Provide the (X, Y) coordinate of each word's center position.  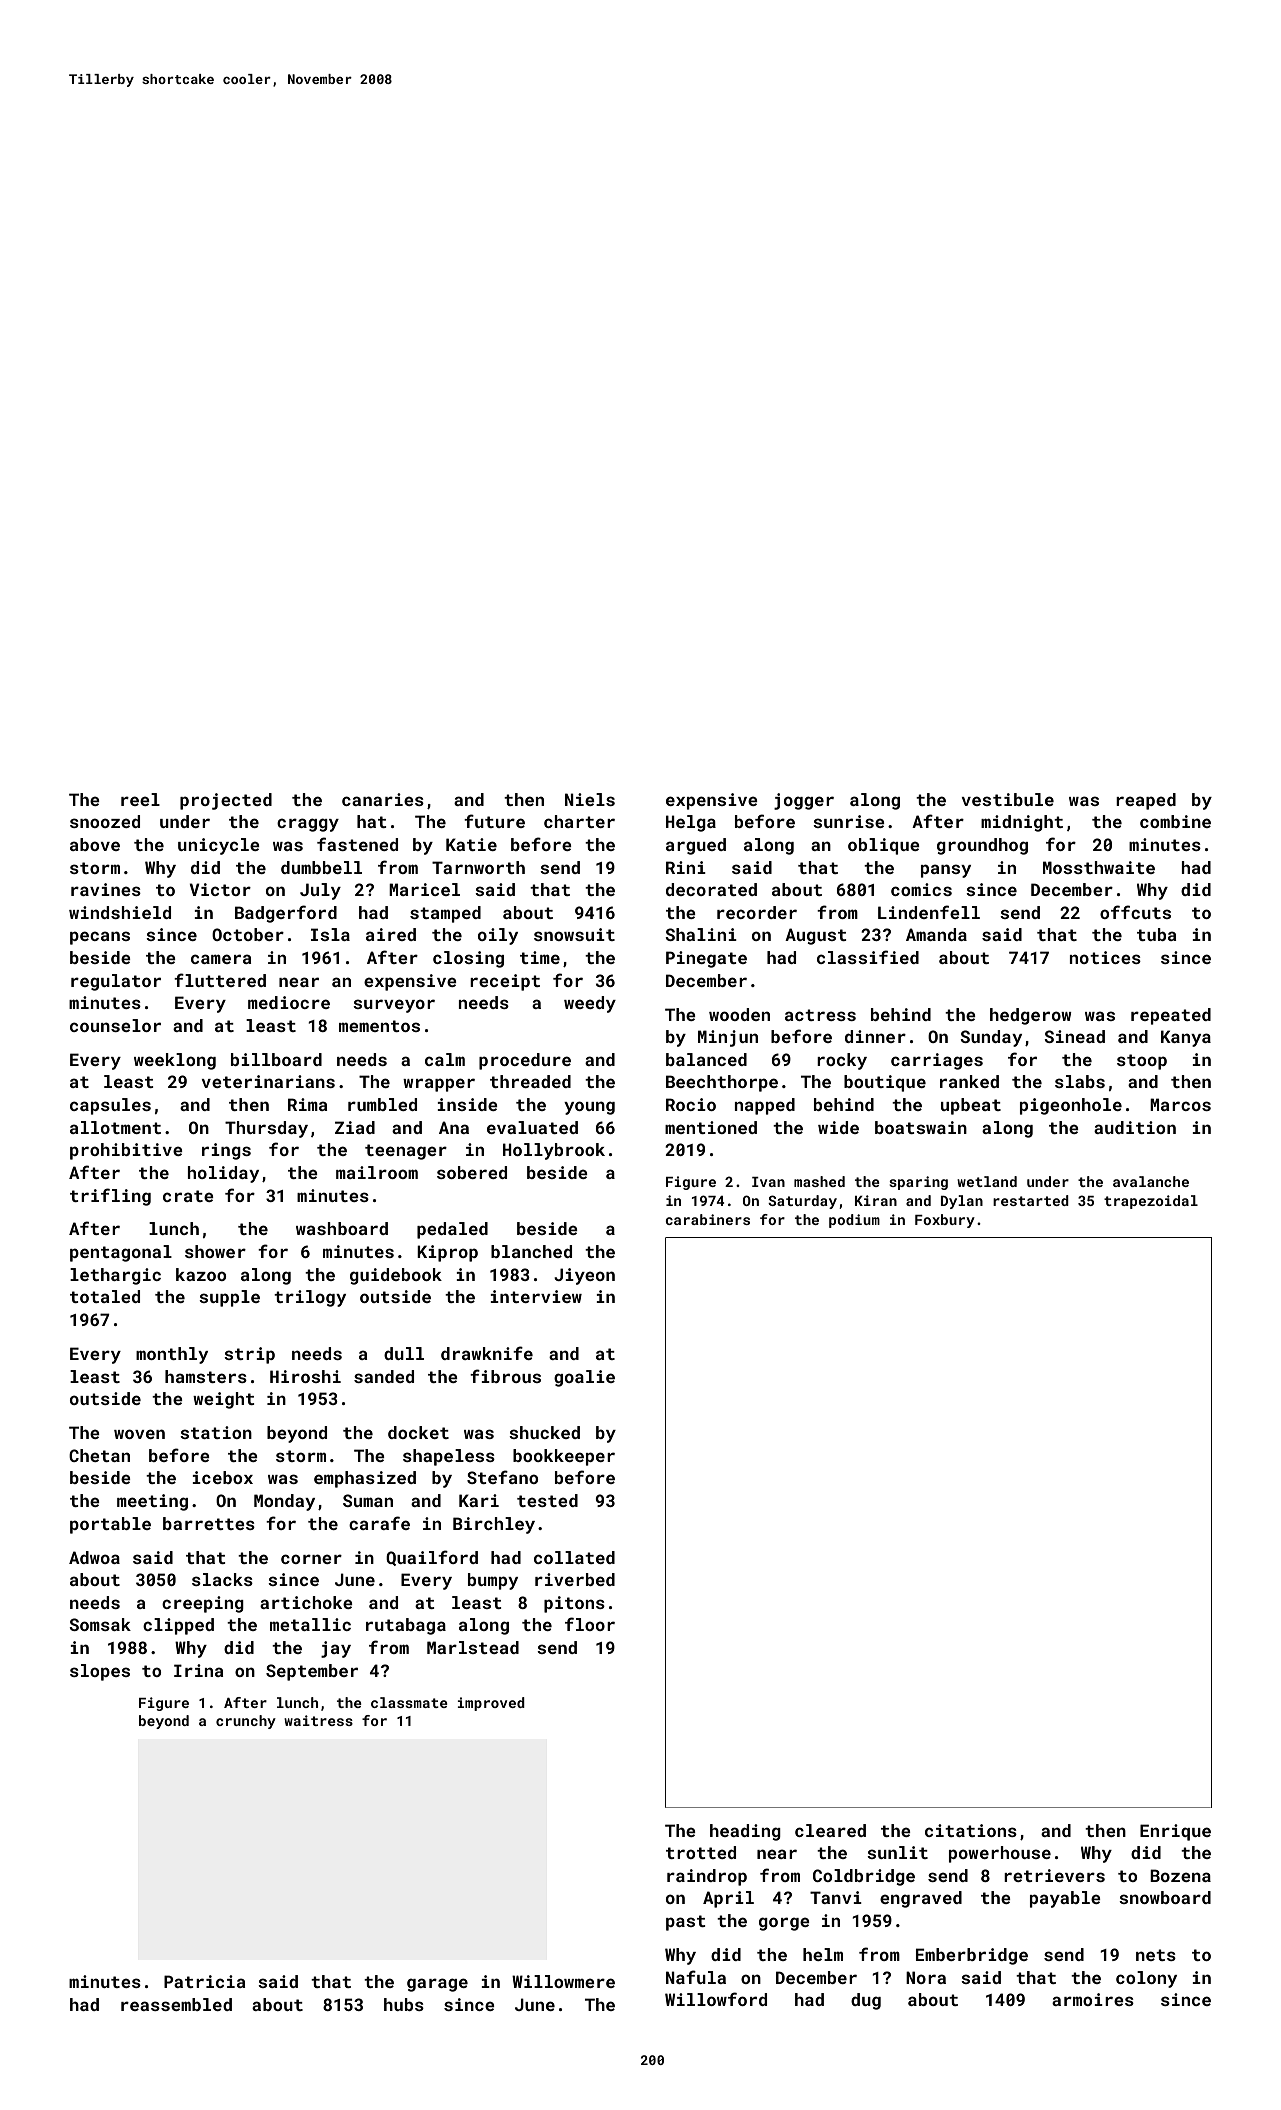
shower (215, 1251)
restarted (1031, 1200)
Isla (330, 934)
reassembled (176, 2004)
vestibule (1007, 799)
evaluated (532, 1127)
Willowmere (563, 1981)
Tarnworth (478, 867)
